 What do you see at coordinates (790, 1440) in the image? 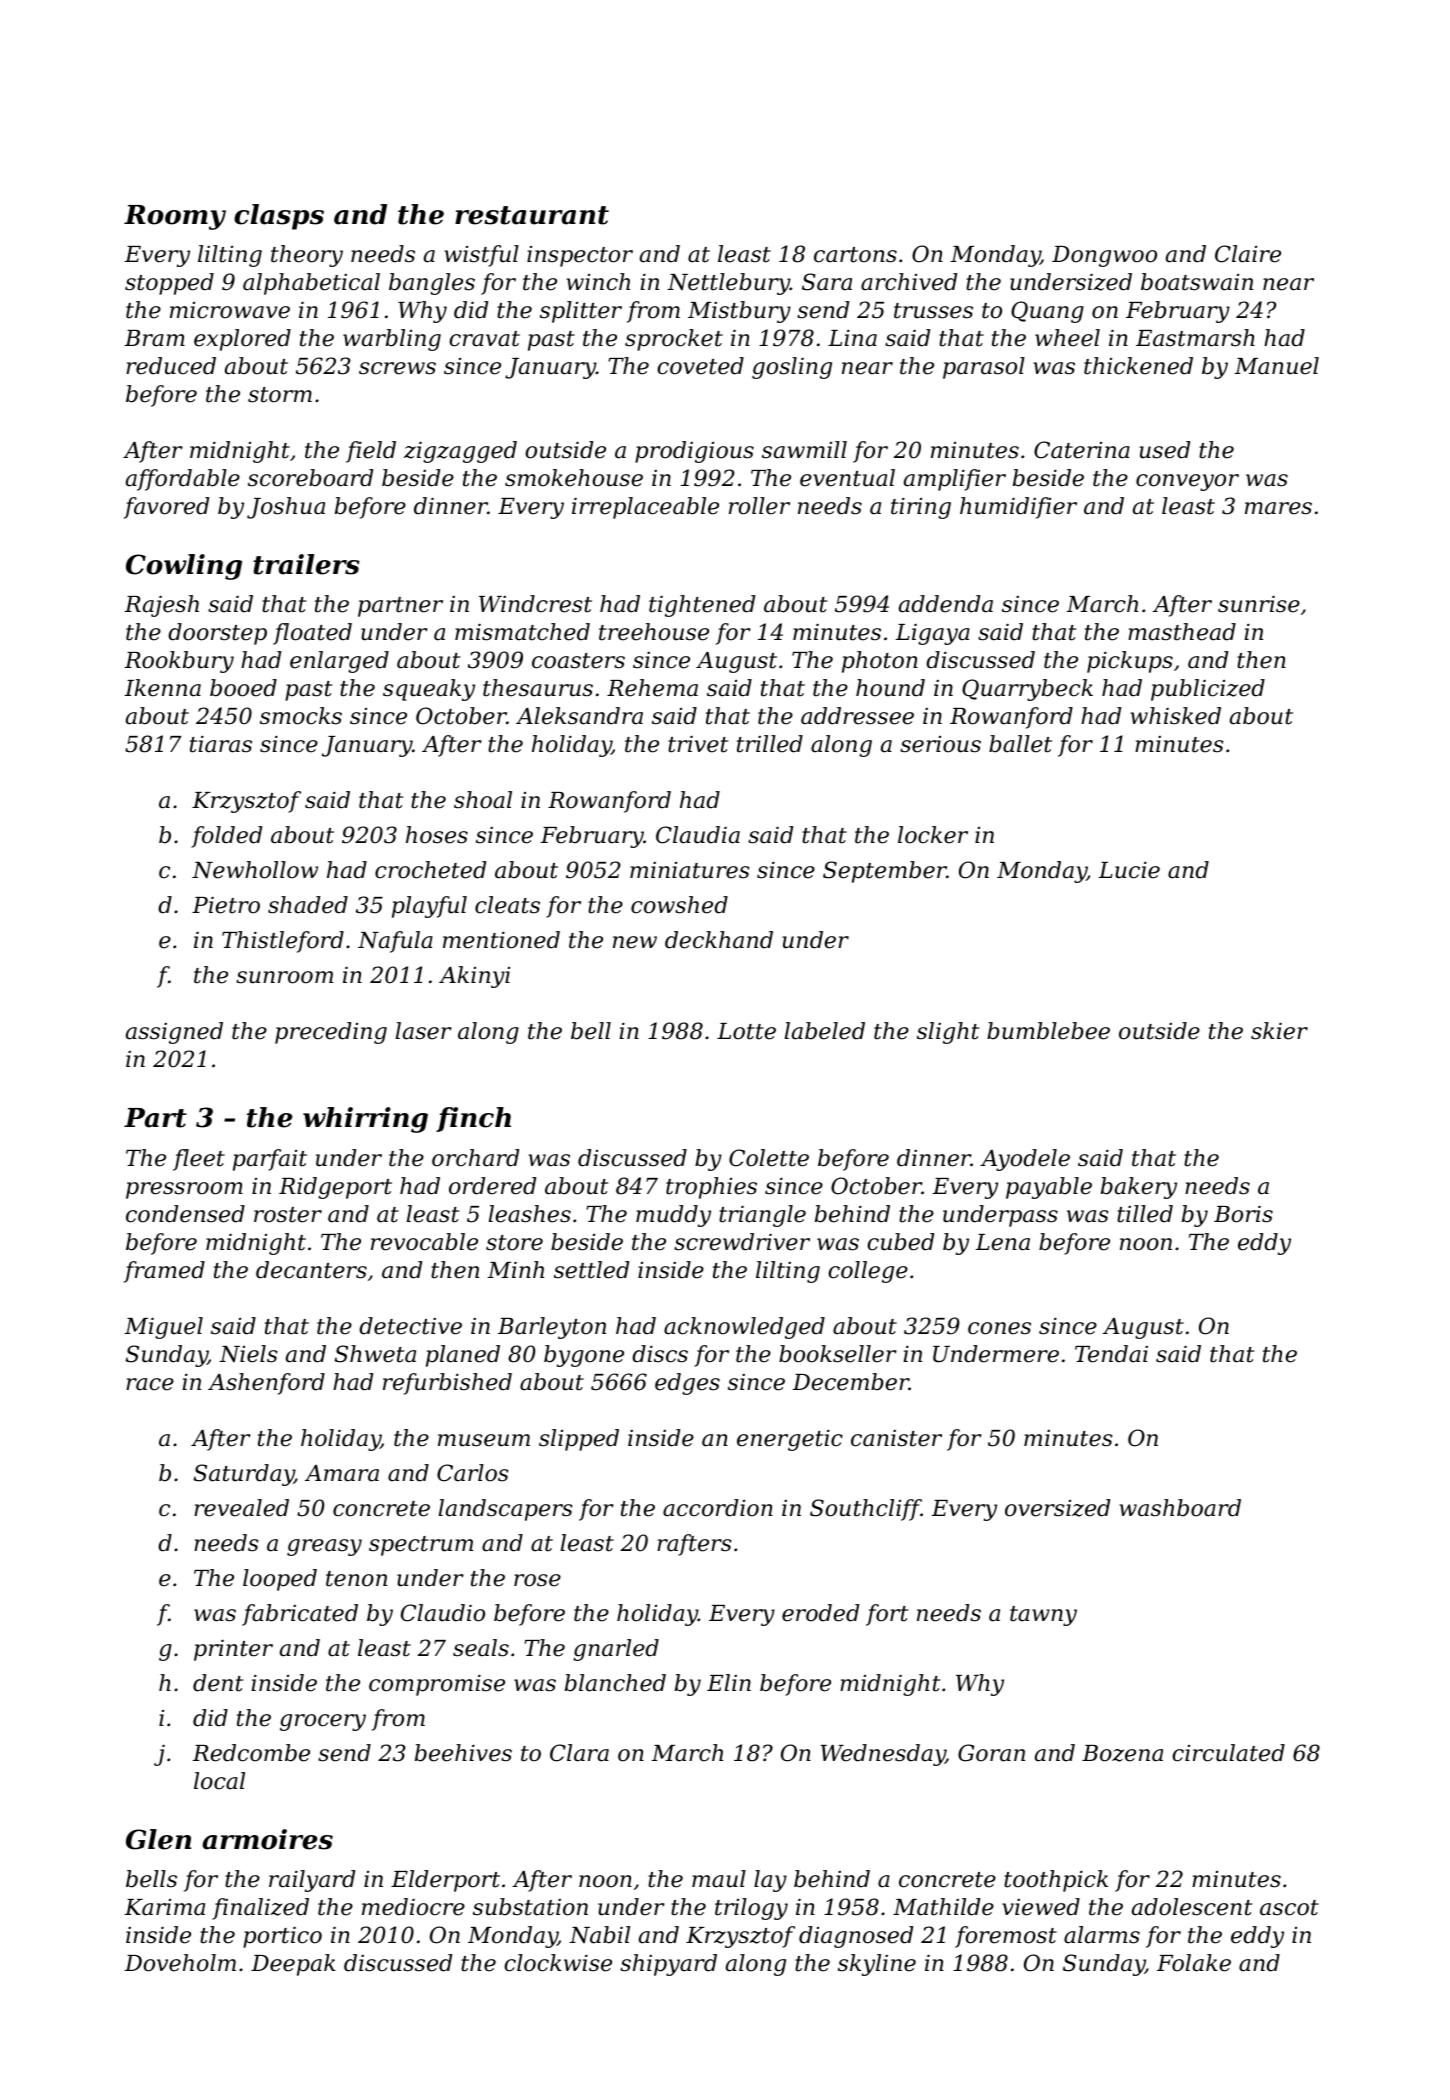
I see `energetic` at bounding box center [790, 1440].
